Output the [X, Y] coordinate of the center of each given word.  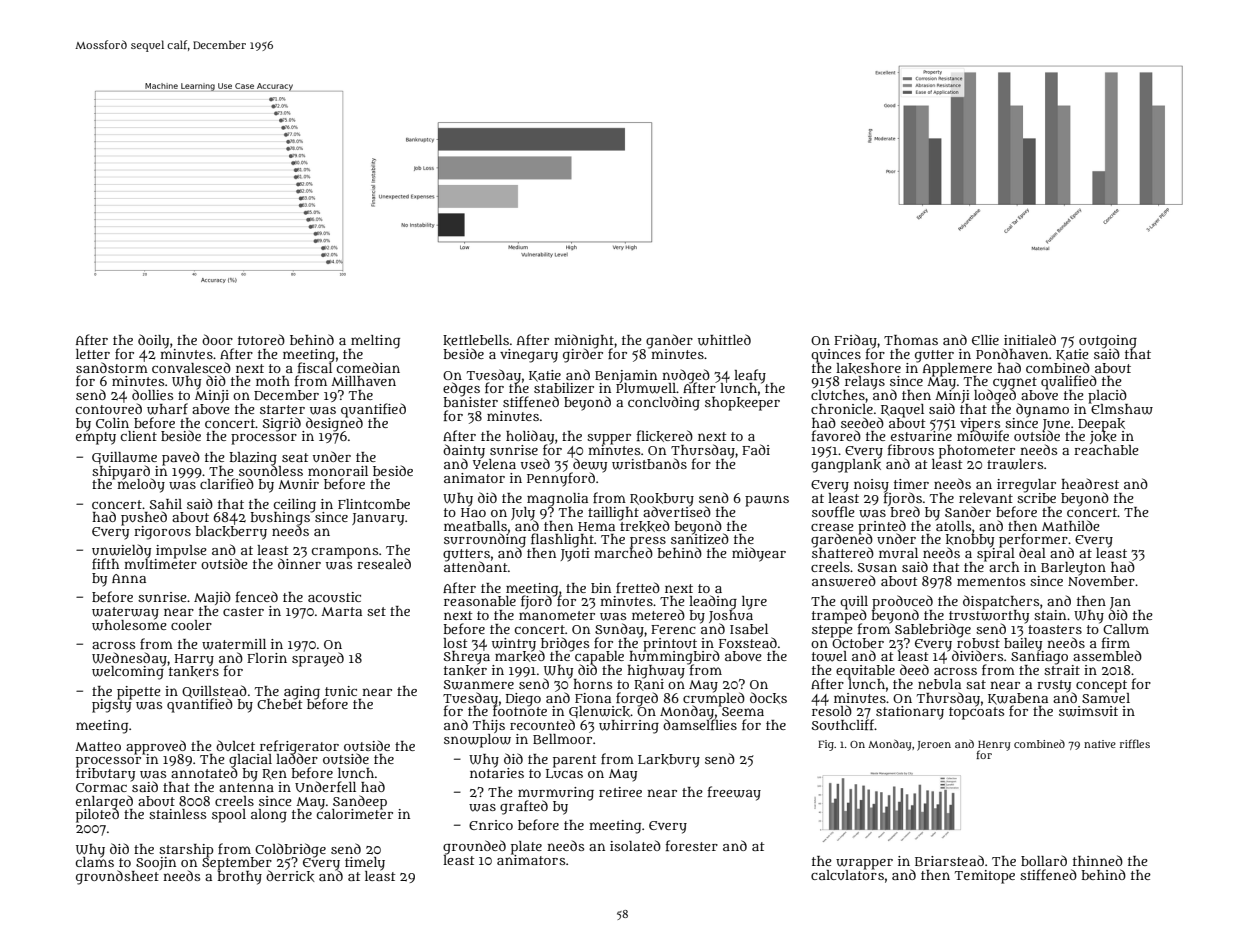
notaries [497, 773]
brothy [239, 878]
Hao [473, 512]
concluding [664, 403]
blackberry [231, 533]
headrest [1090, 483]
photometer [977, 452]
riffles [1135, 743]
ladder [297, 759]
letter [93, 354]
